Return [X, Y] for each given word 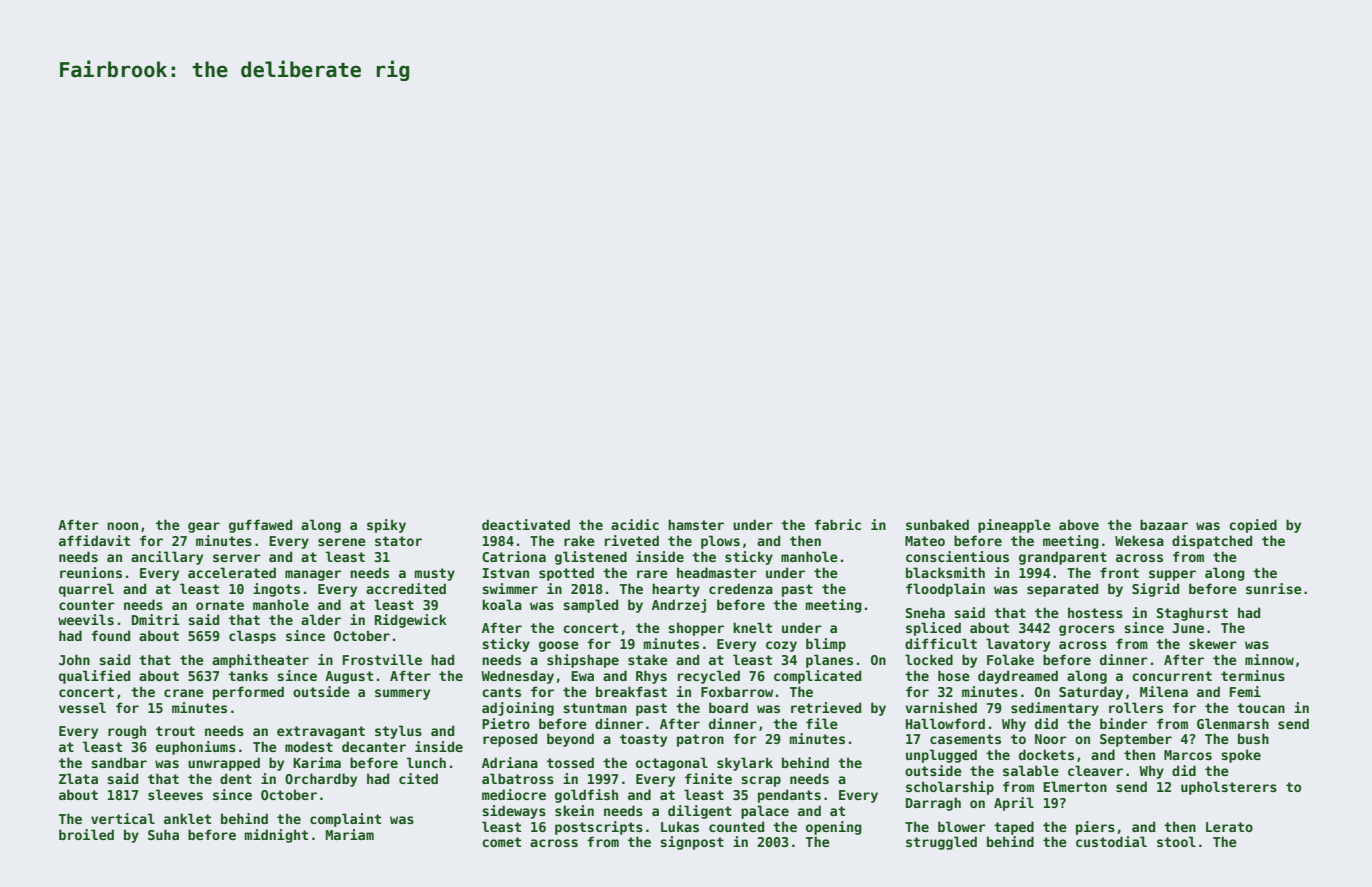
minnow [1269, 659]
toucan [1261, 708]
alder [321, 619]
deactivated [526, 524]
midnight [276, 836]
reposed [510, 740]
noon [122, 526]
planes [829, 661]
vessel [82, 707]
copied [1253, 526]
